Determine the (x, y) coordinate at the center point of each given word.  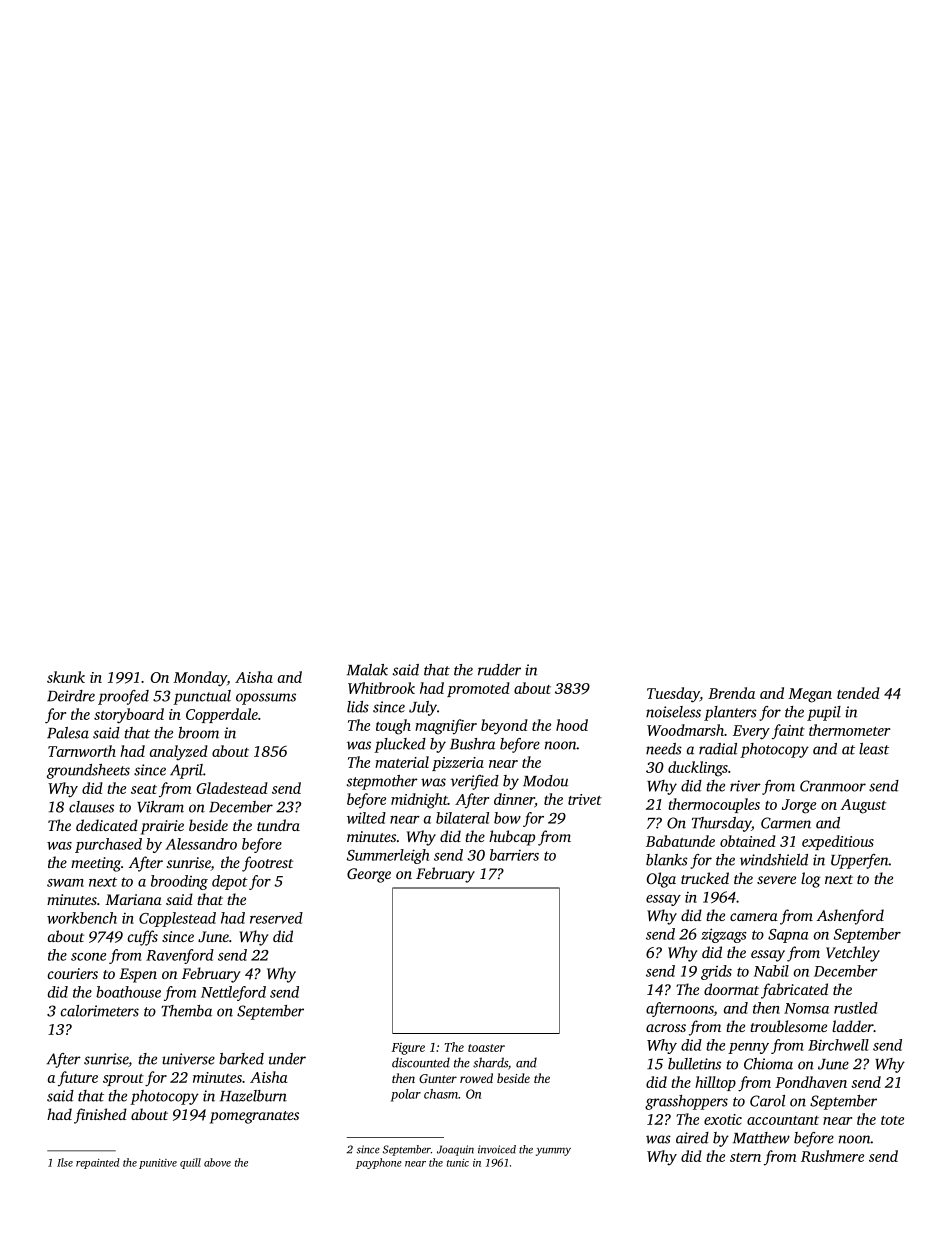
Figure (408, 1049)
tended (858, 693)
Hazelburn (253, 1096)
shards (490, 1062)
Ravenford (180, 956)
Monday (200, 679)
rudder (499, 670)
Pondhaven (811, 1082)
